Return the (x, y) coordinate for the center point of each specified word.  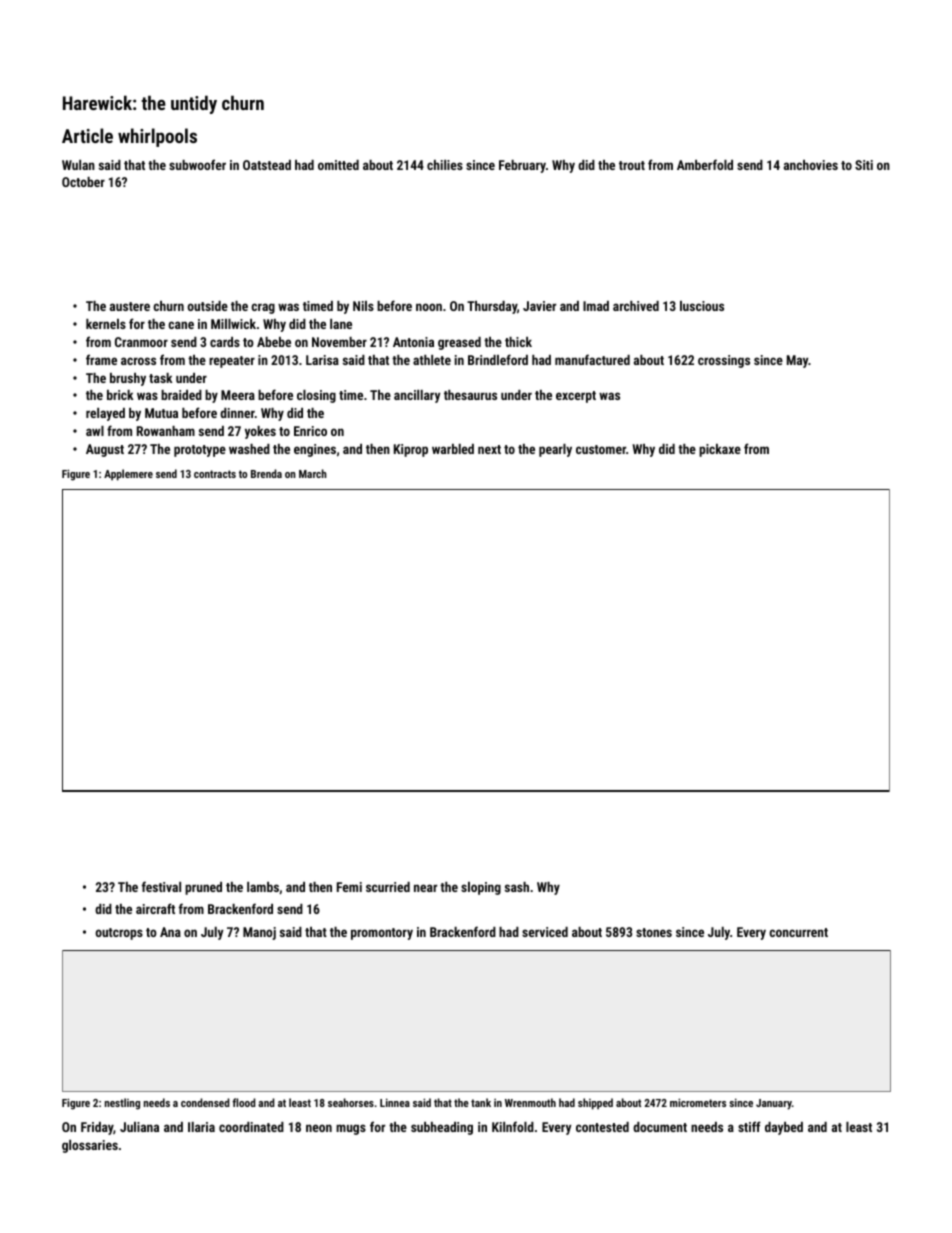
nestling (122, 1104)
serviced (545, 932)
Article (87, 135)
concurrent (798, 932)
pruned (203, 888)
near (425, 888)
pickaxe (720, 450)
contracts (215, 474)
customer (601, 449)
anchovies (811, 165)
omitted (338, 165)
